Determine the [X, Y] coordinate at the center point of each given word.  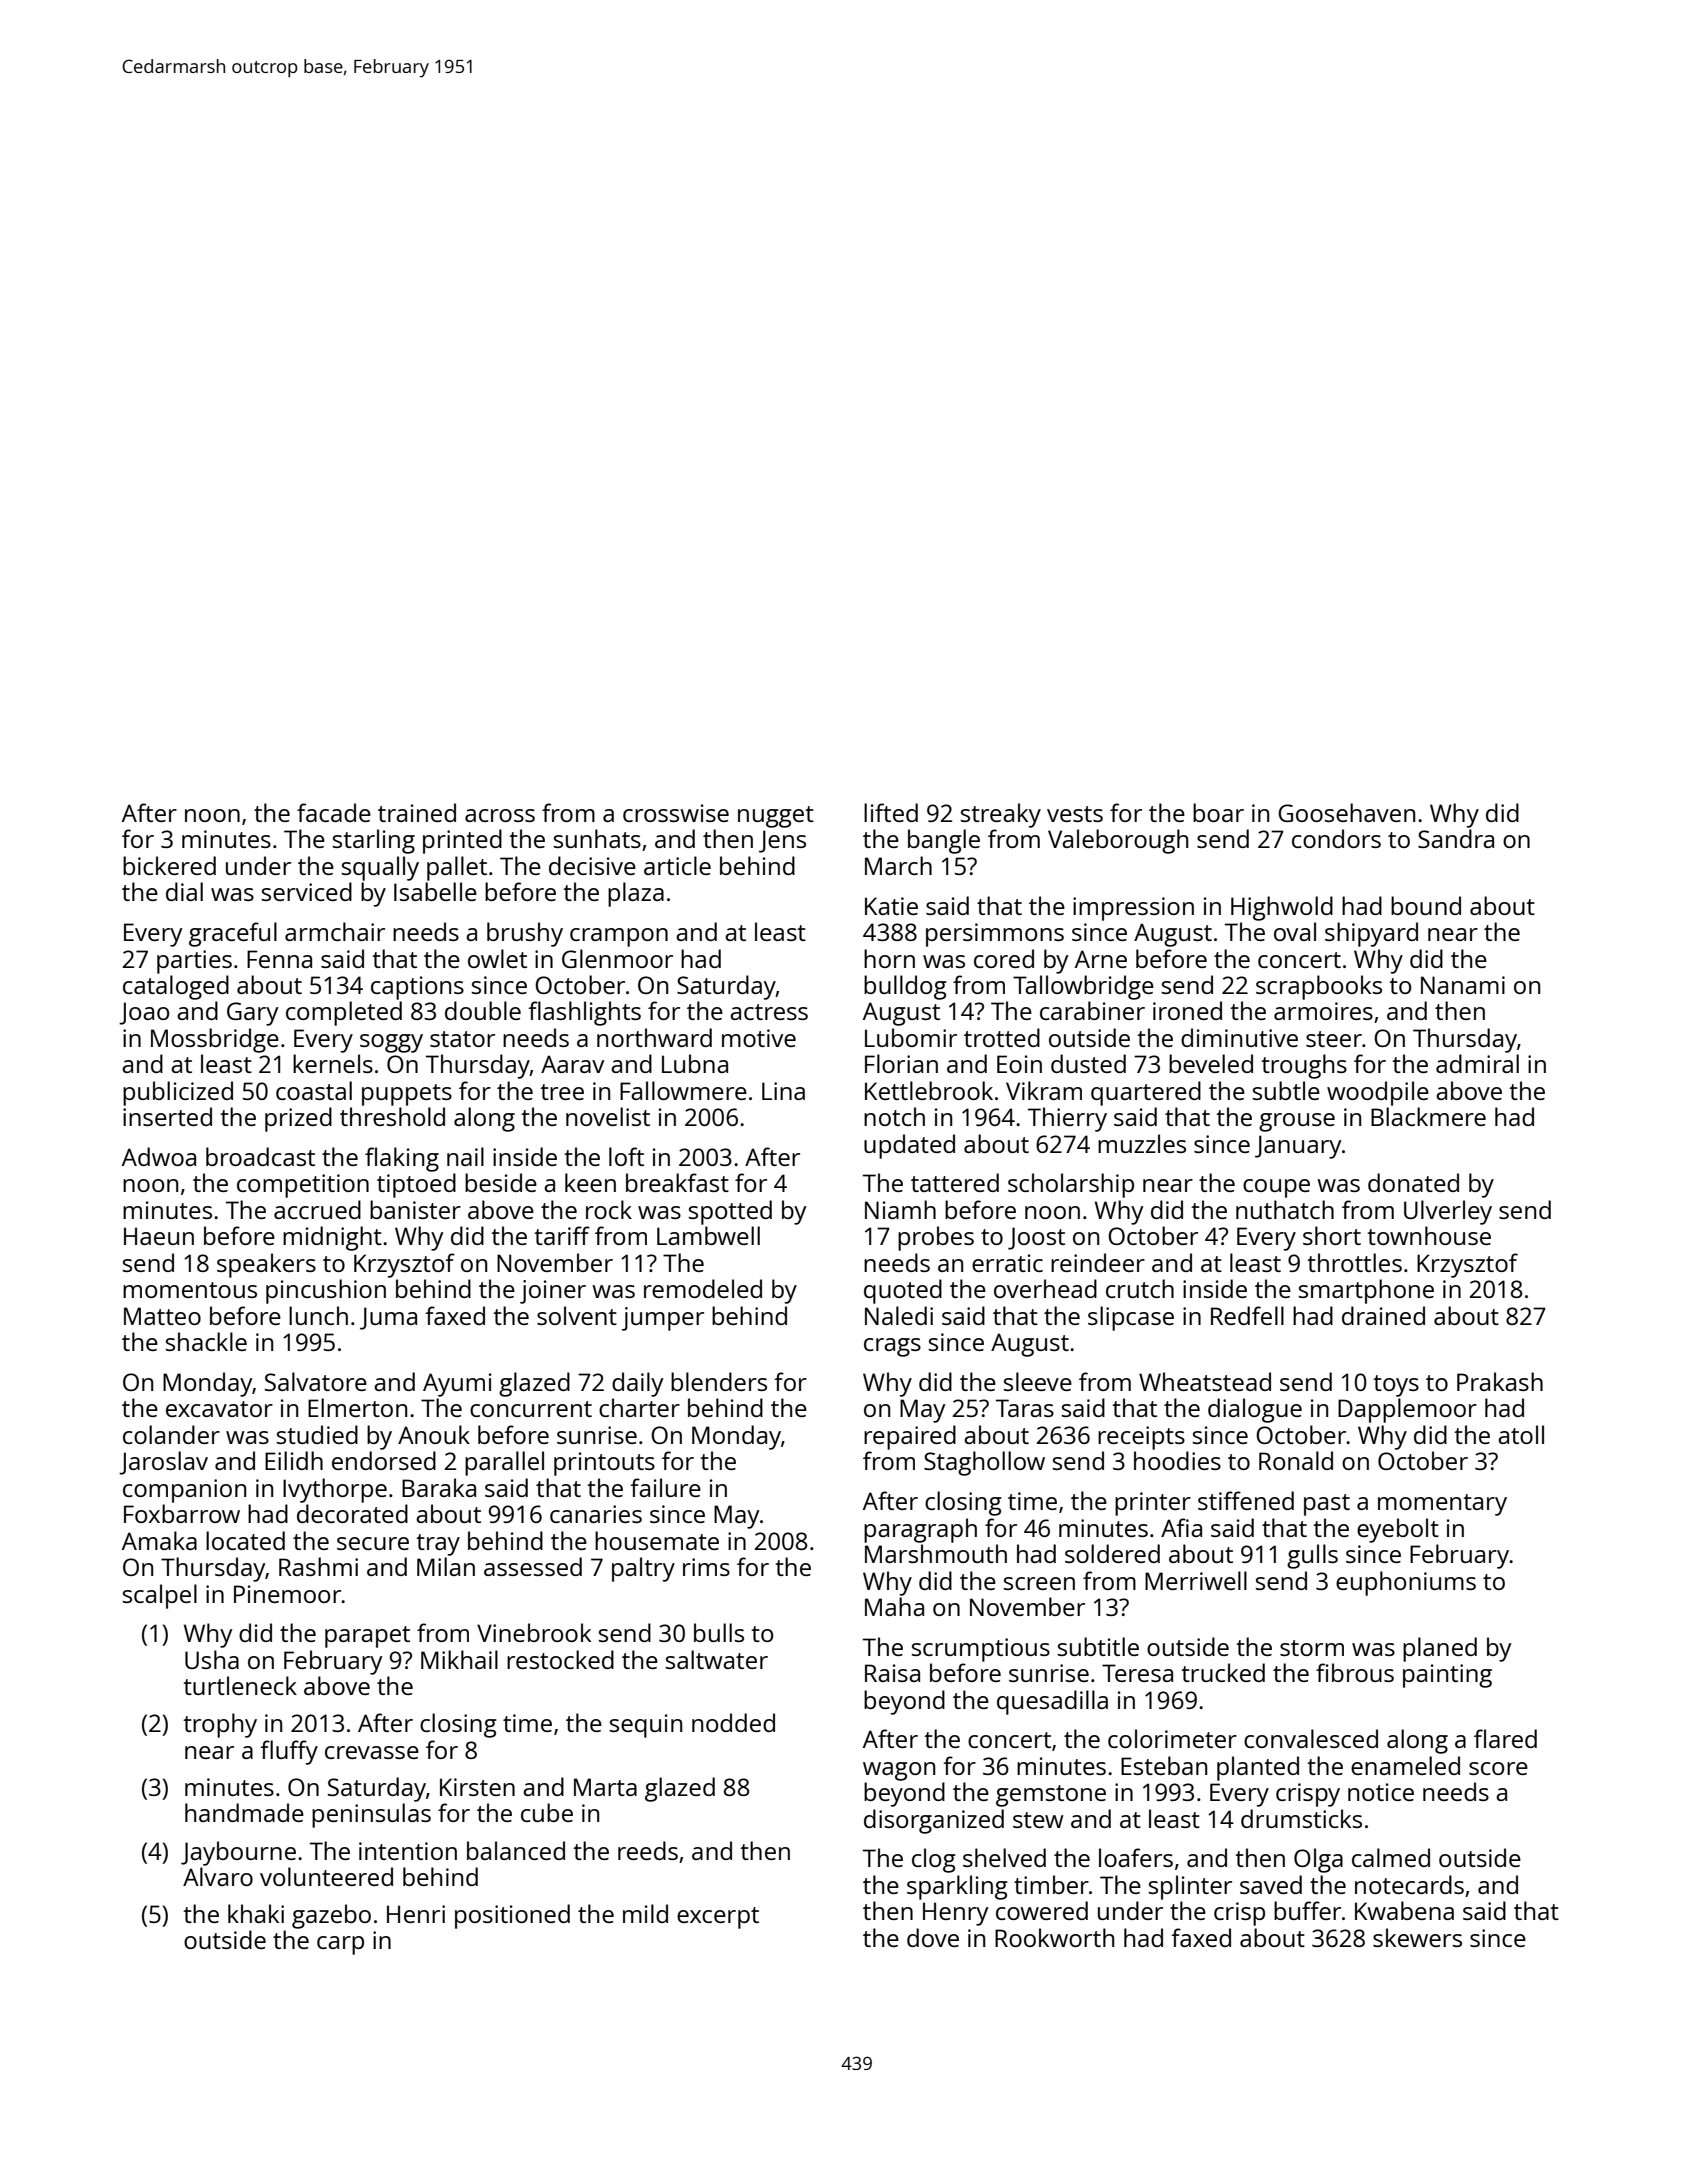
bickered [169, 865]
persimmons [995, 935]
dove [933, 1937]
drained [1383, 1315]
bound [1426, 905]
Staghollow [984, 1463]
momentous [190, 1290]
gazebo [331, 1916]
